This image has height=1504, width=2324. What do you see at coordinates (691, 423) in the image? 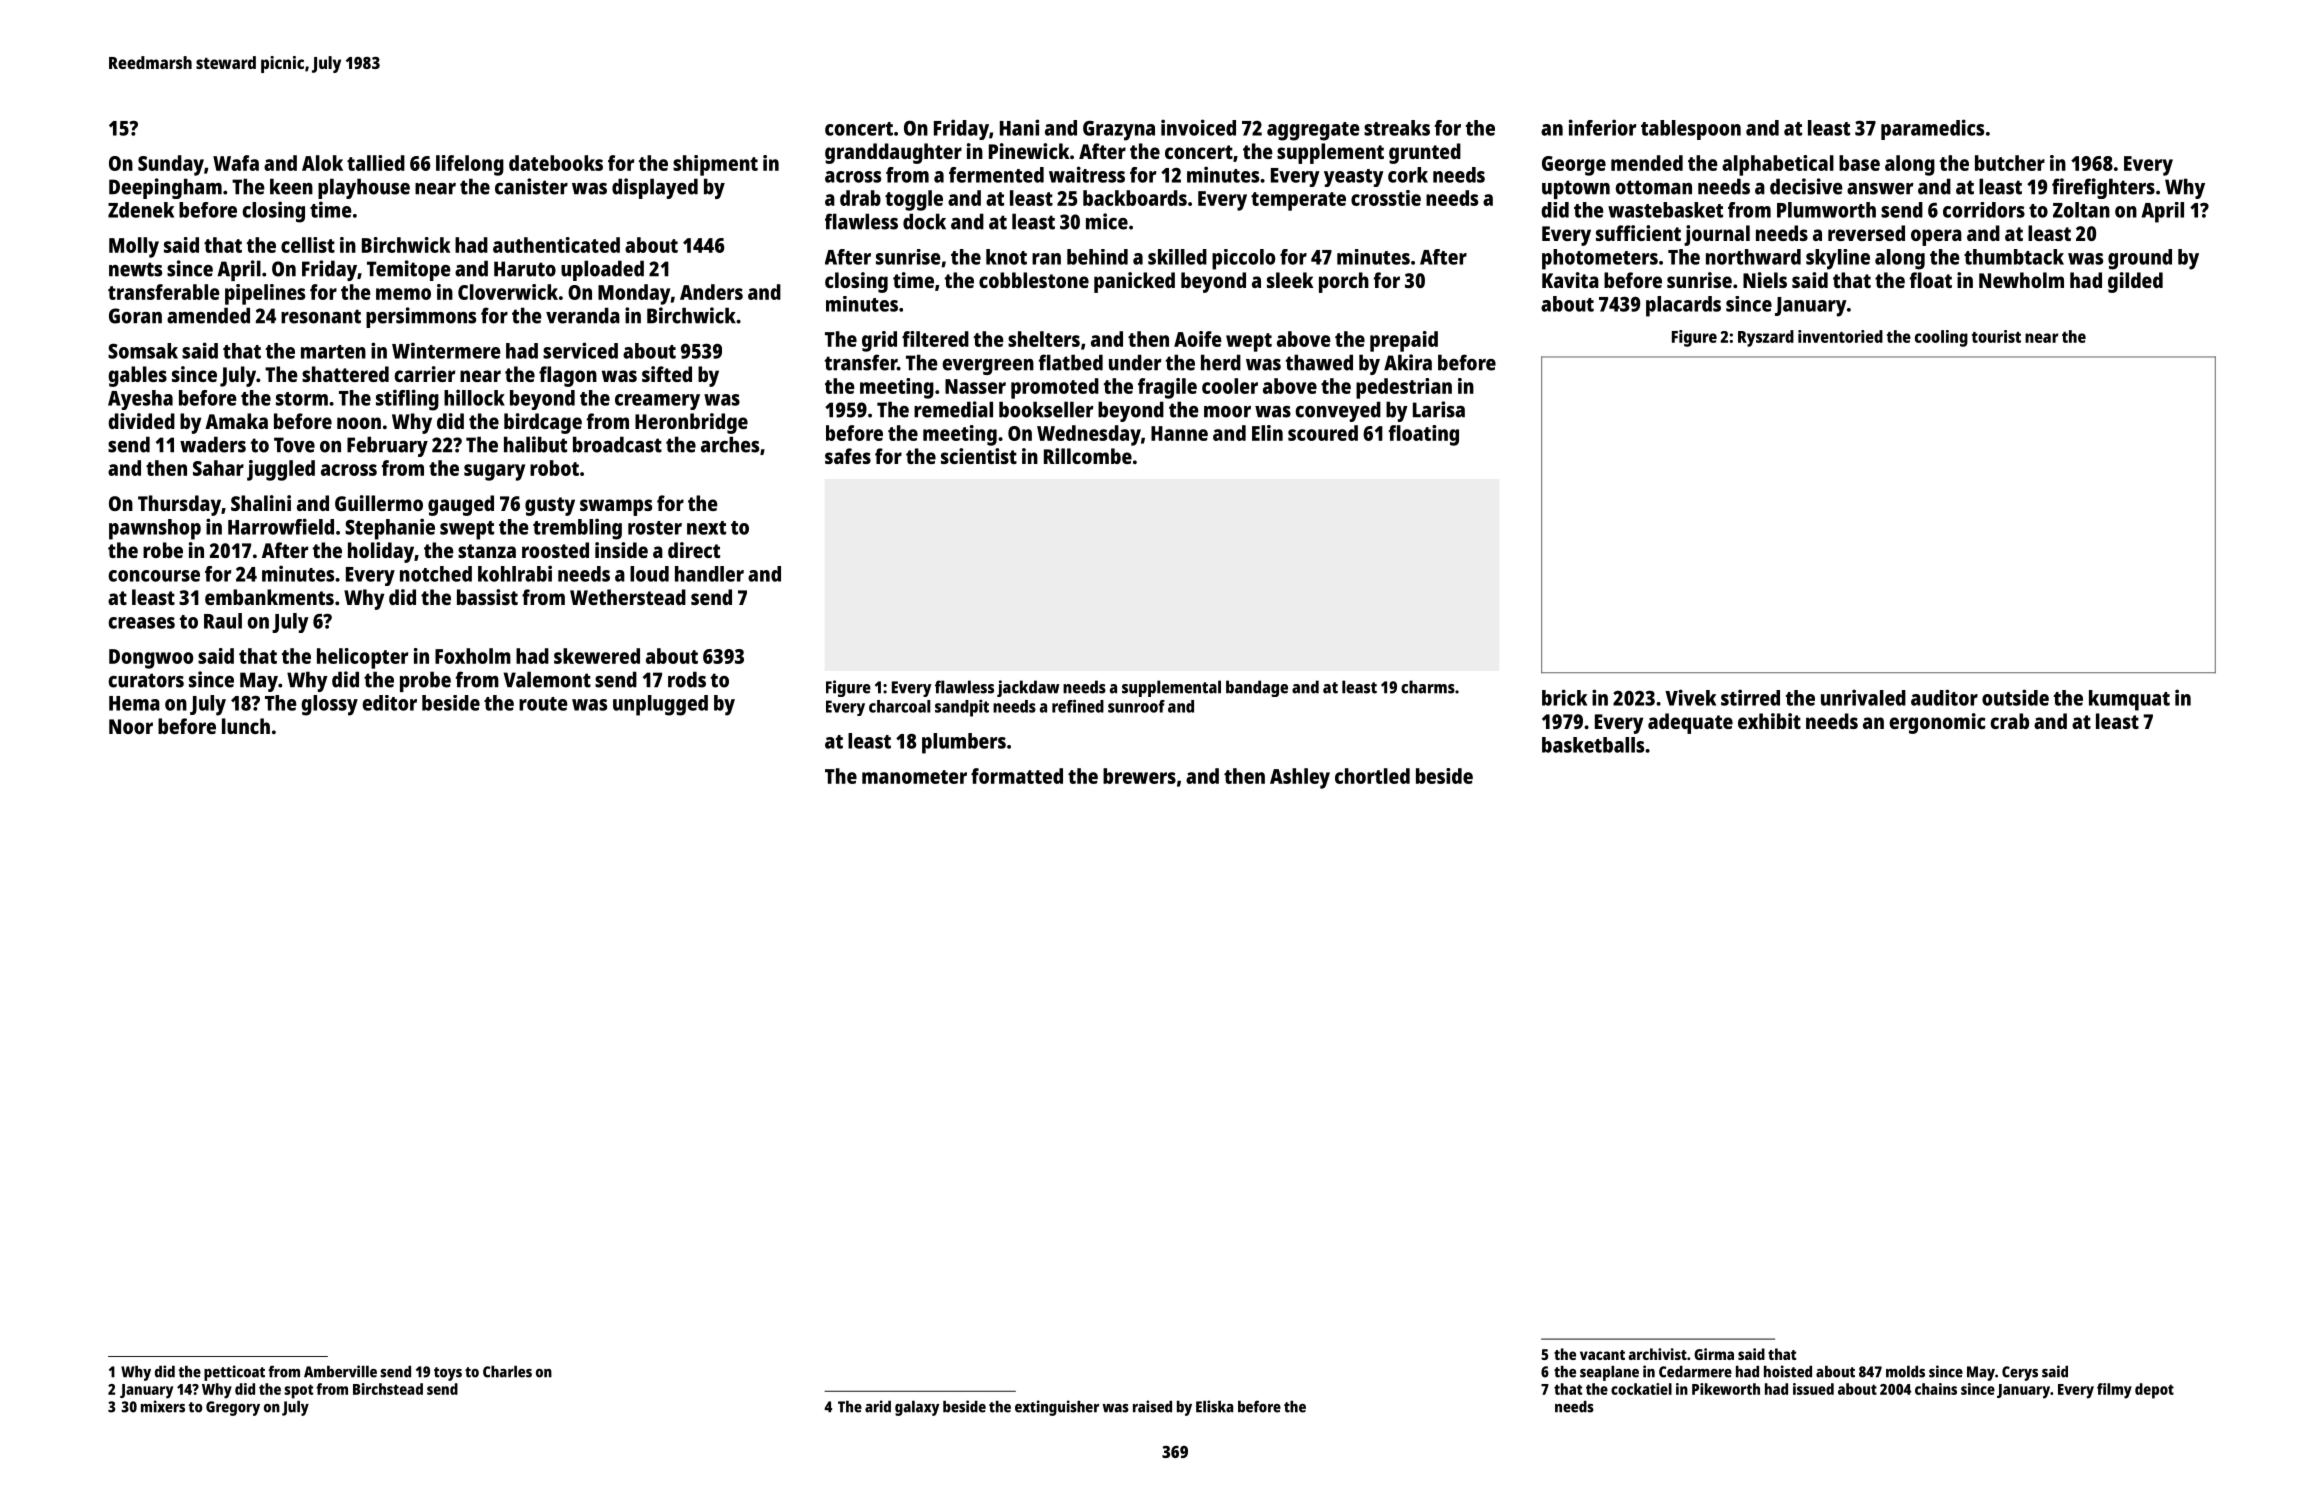
I see `Heronbridge` at bounding box center [691, 423].
